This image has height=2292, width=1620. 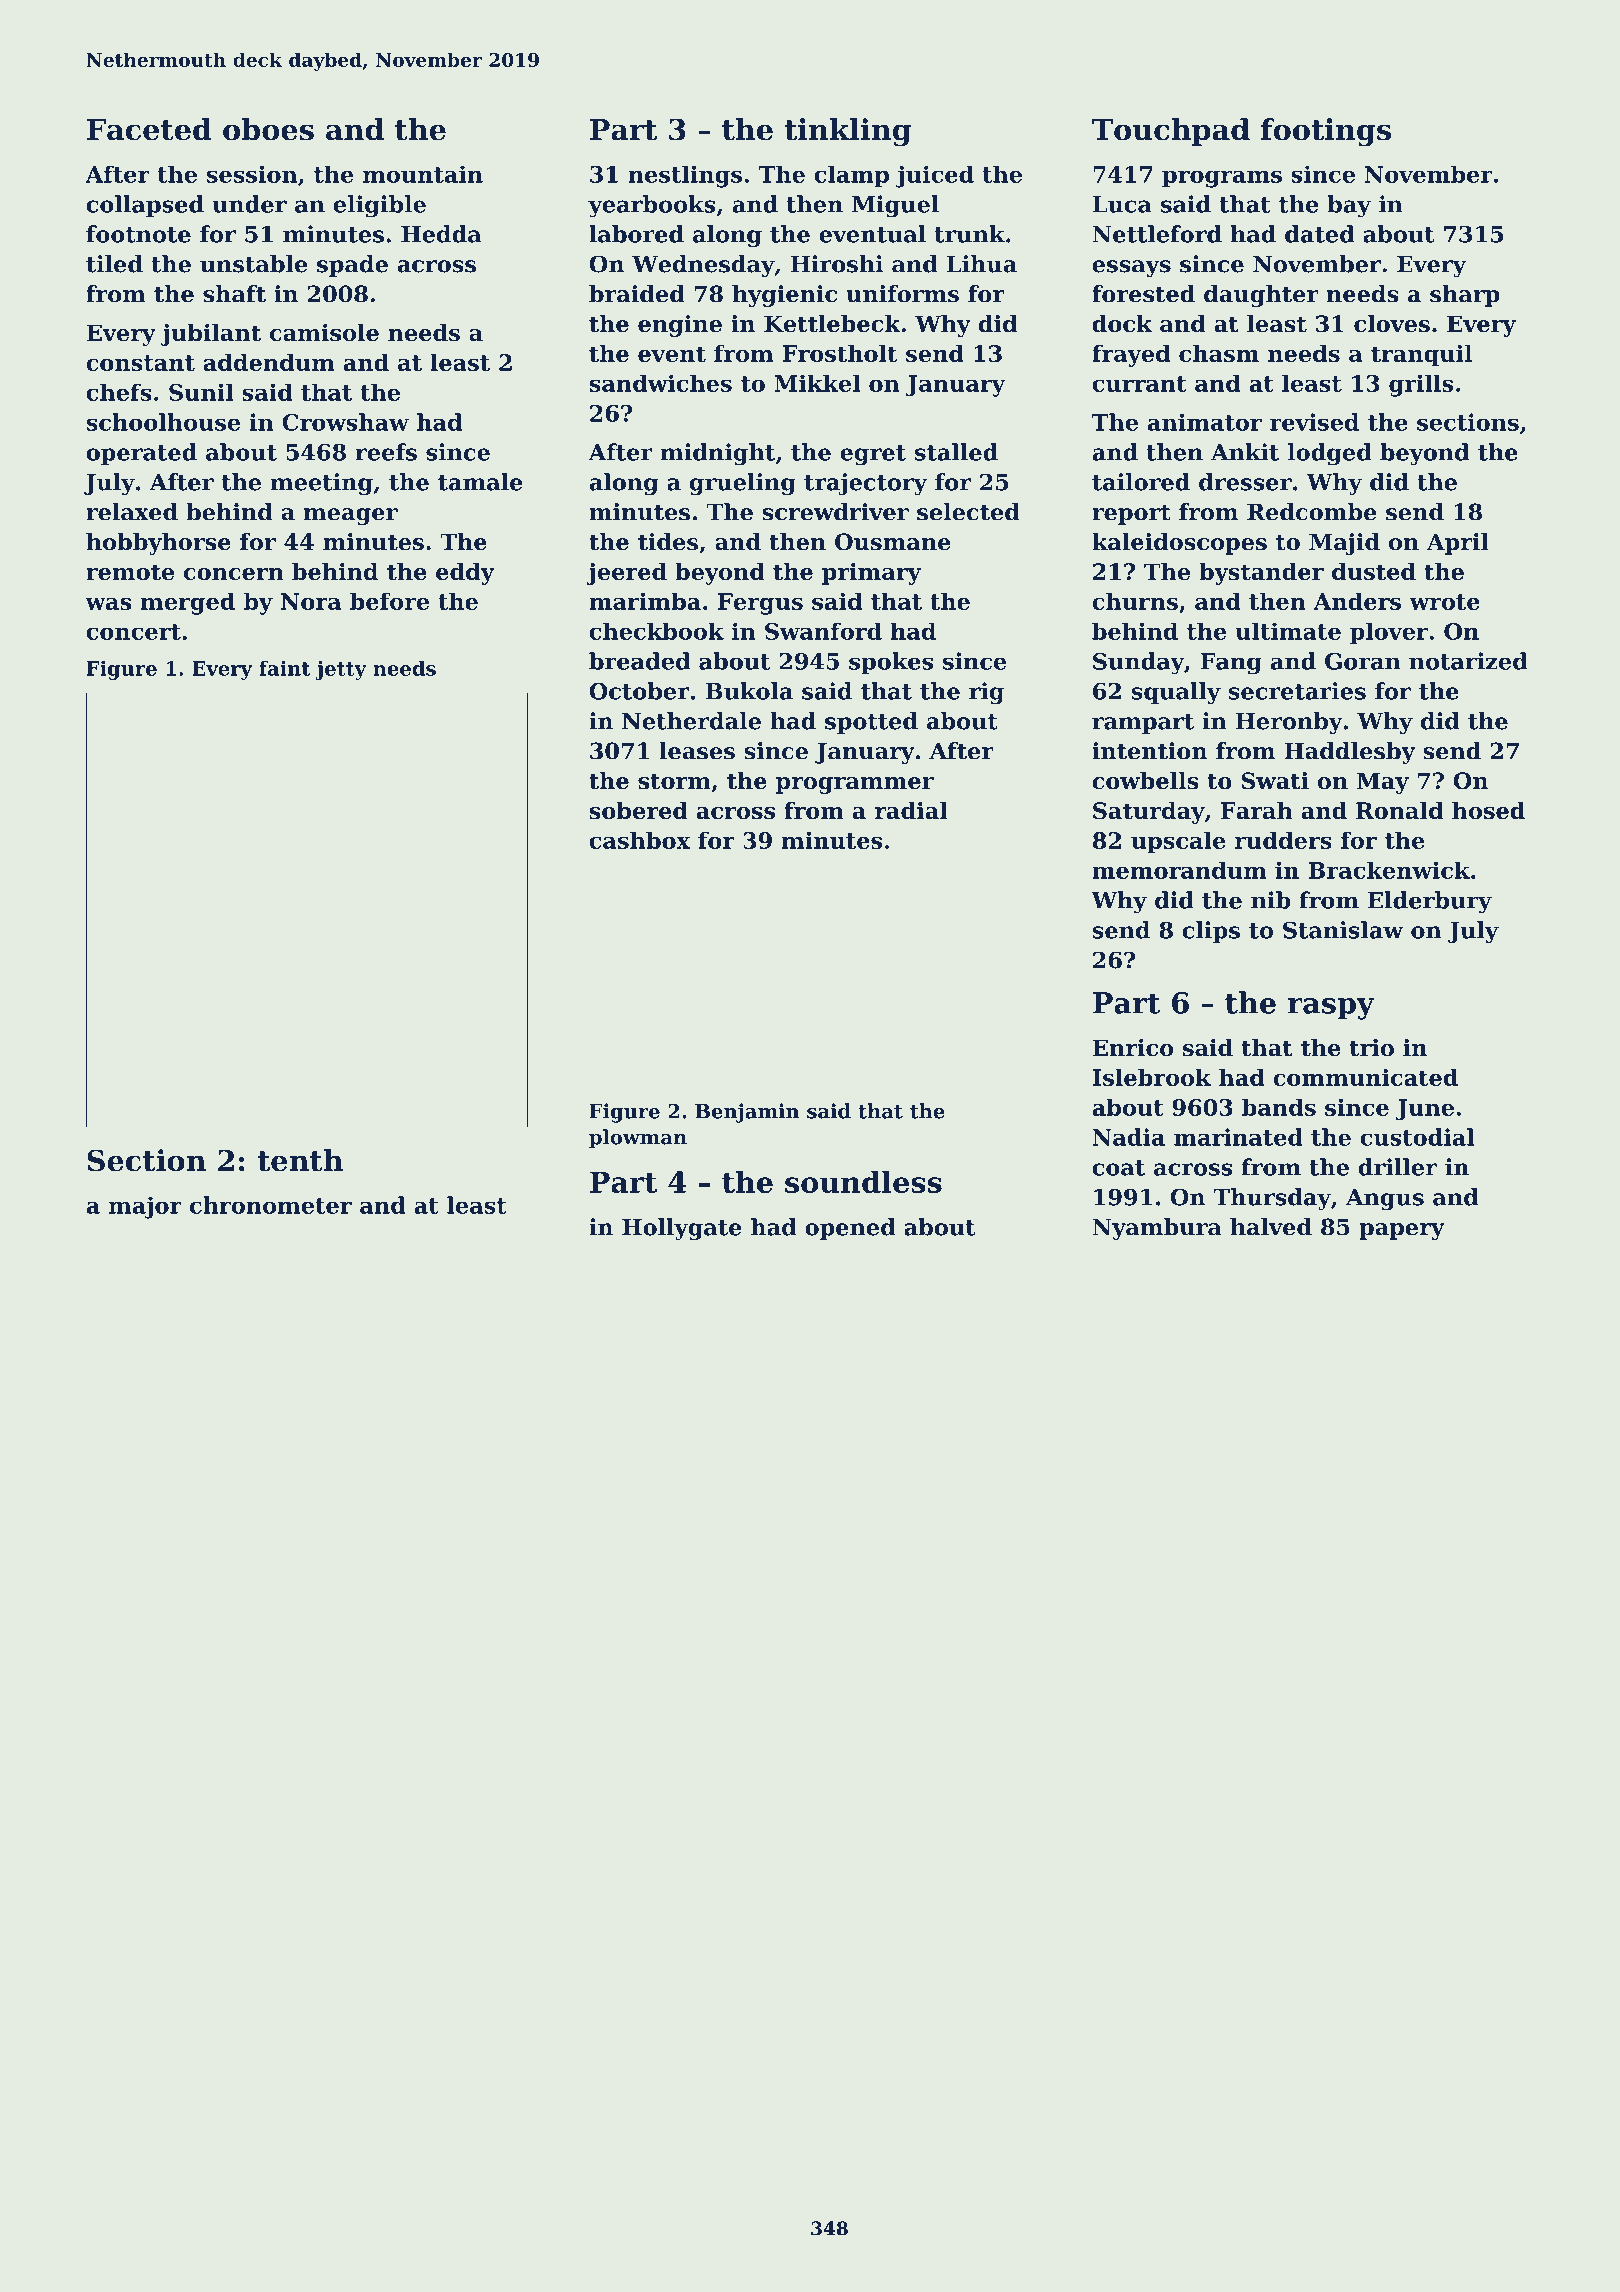 What do you see at coordinates (685, 176) in the image?
I see `nestlings` at bounding box center [685, 176].
